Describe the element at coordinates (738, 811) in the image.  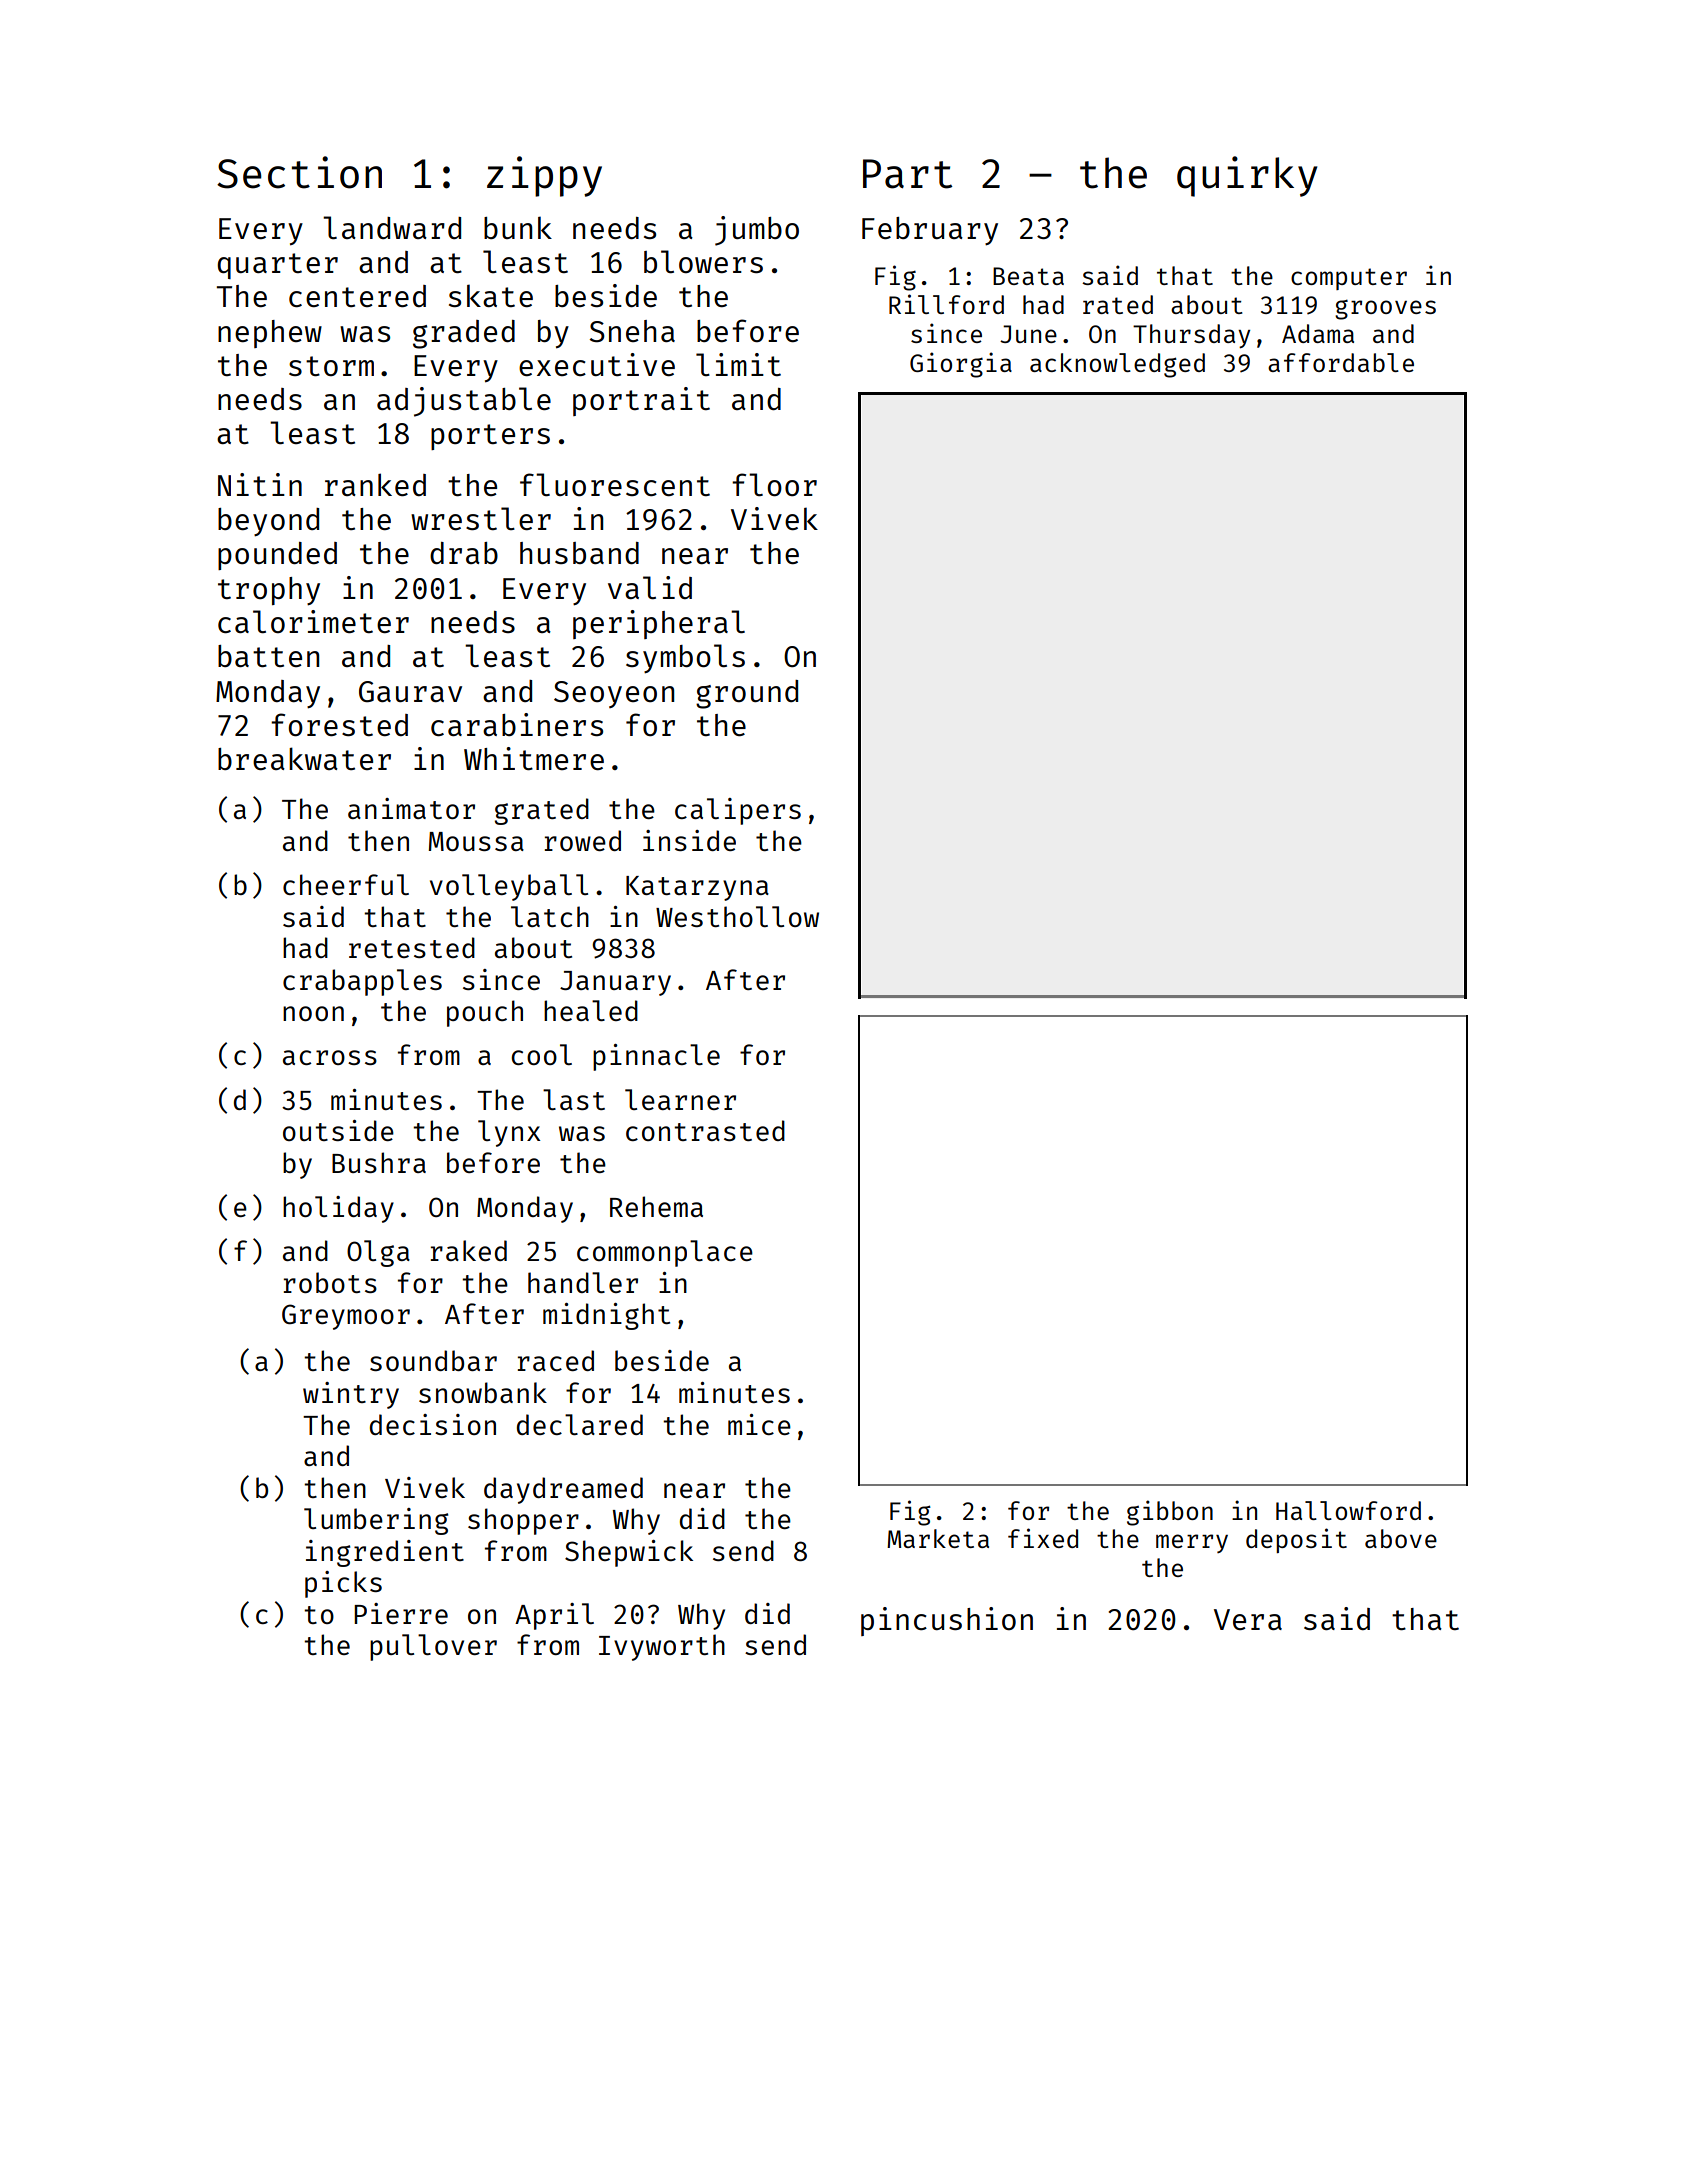
I see `calipers` at that location.
